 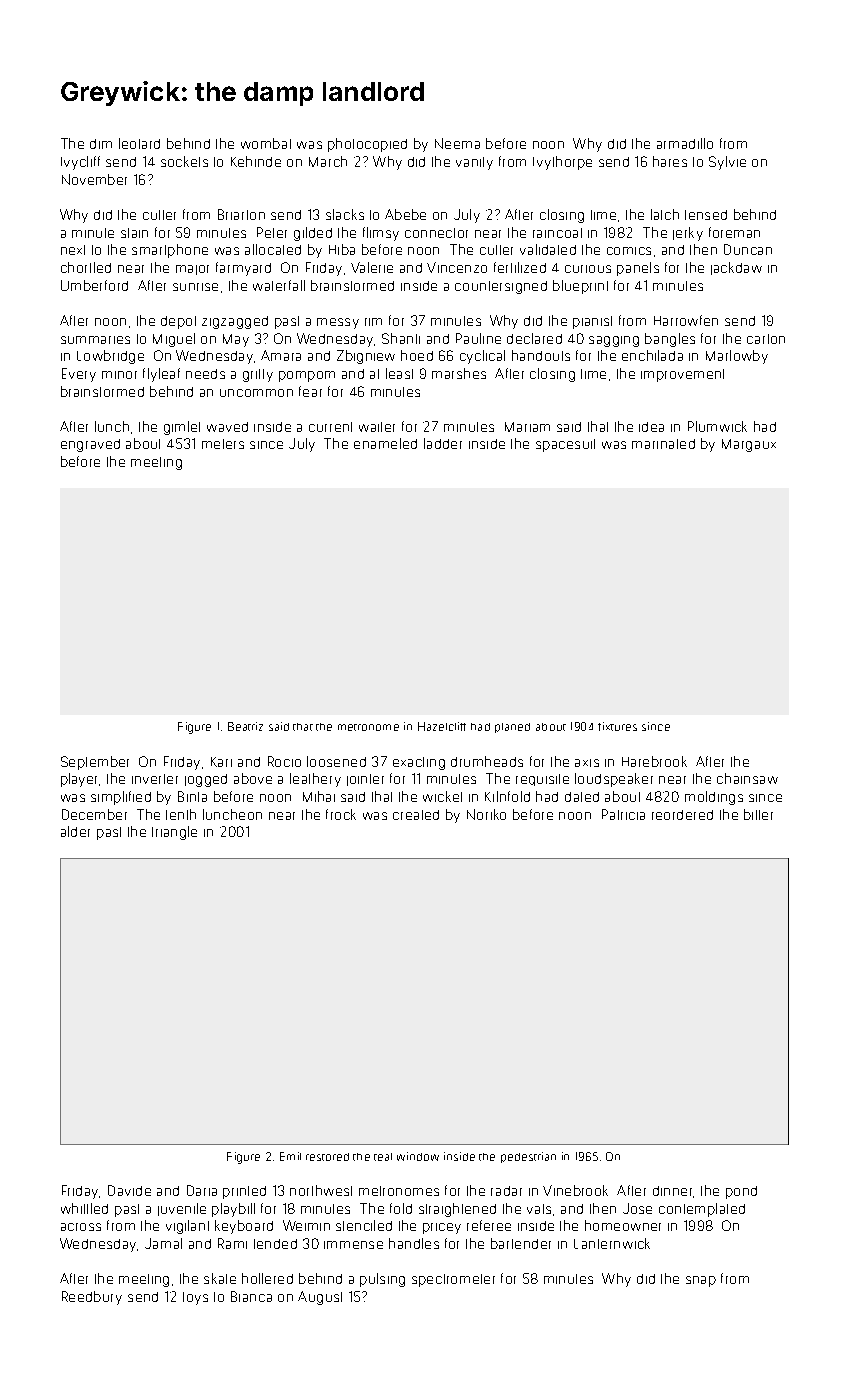 What do you see at coordinates (163, 1243) in the document?
I see `Jamal` at bounding box center [163, 1243].
